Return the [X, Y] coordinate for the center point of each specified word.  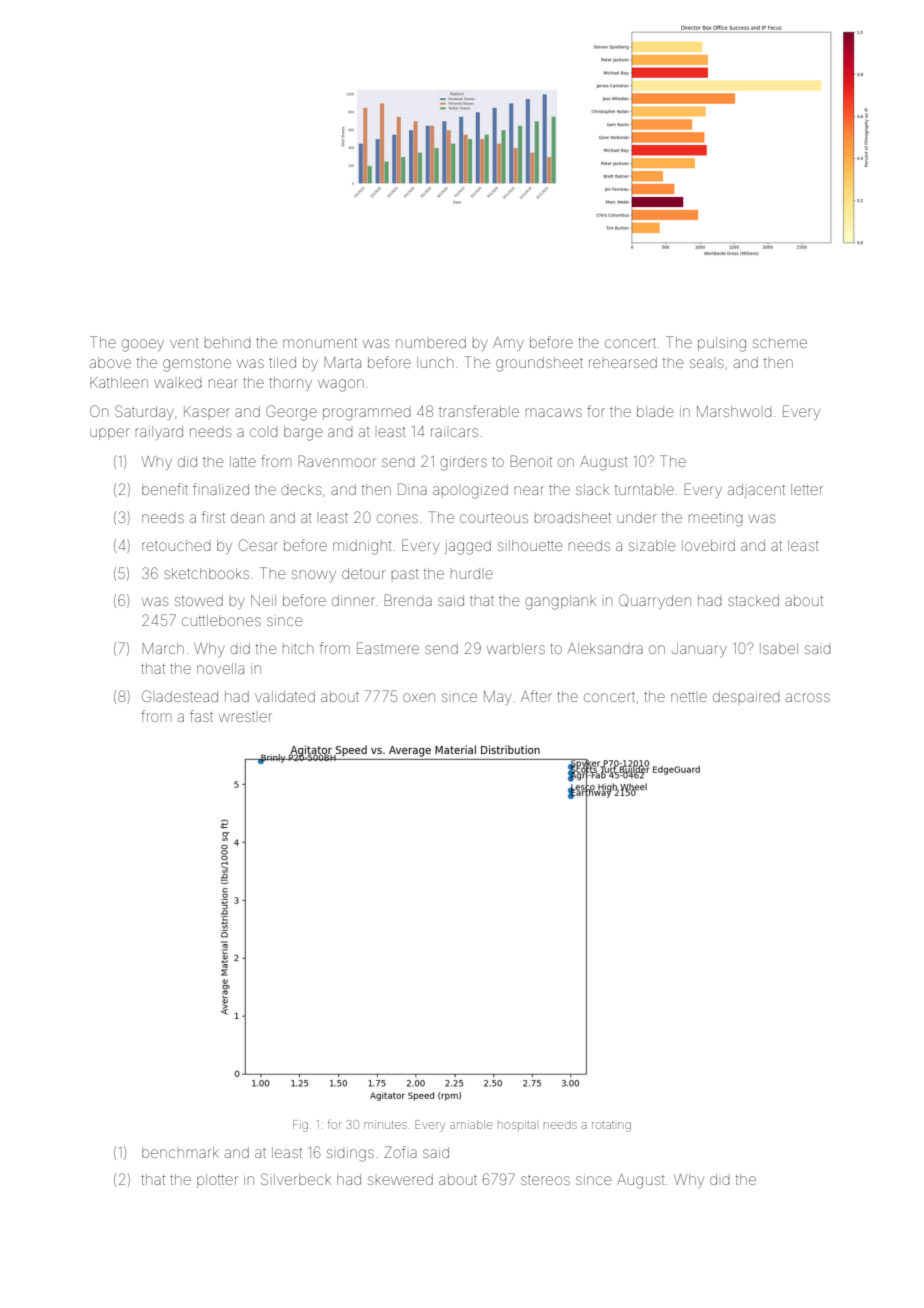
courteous [494, 518]
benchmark [180, 1152]
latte [243, 461]
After [536, 696]
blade [655, 411]
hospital [517, 1126]
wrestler [245, 717]
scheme [780, 342]
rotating [611, 1127]
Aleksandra [605, 648]
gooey [143, 345]
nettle [689, 697]
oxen [419, 697]
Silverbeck [296, 1179]
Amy [508, 344]
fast [201, 716]
